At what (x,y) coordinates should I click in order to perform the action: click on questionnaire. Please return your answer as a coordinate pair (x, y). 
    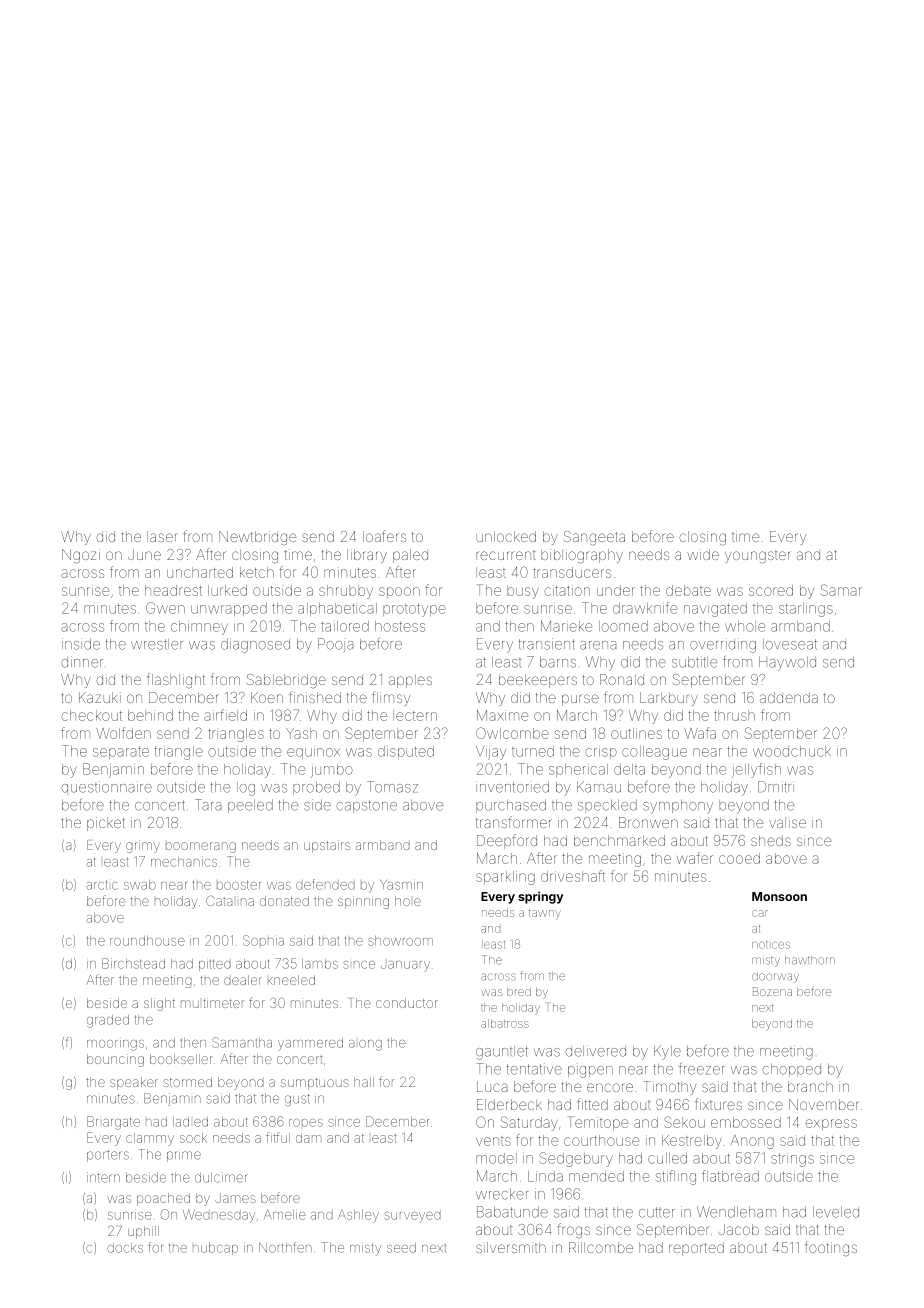
    Looking at the image, I should click on (106, 788).
